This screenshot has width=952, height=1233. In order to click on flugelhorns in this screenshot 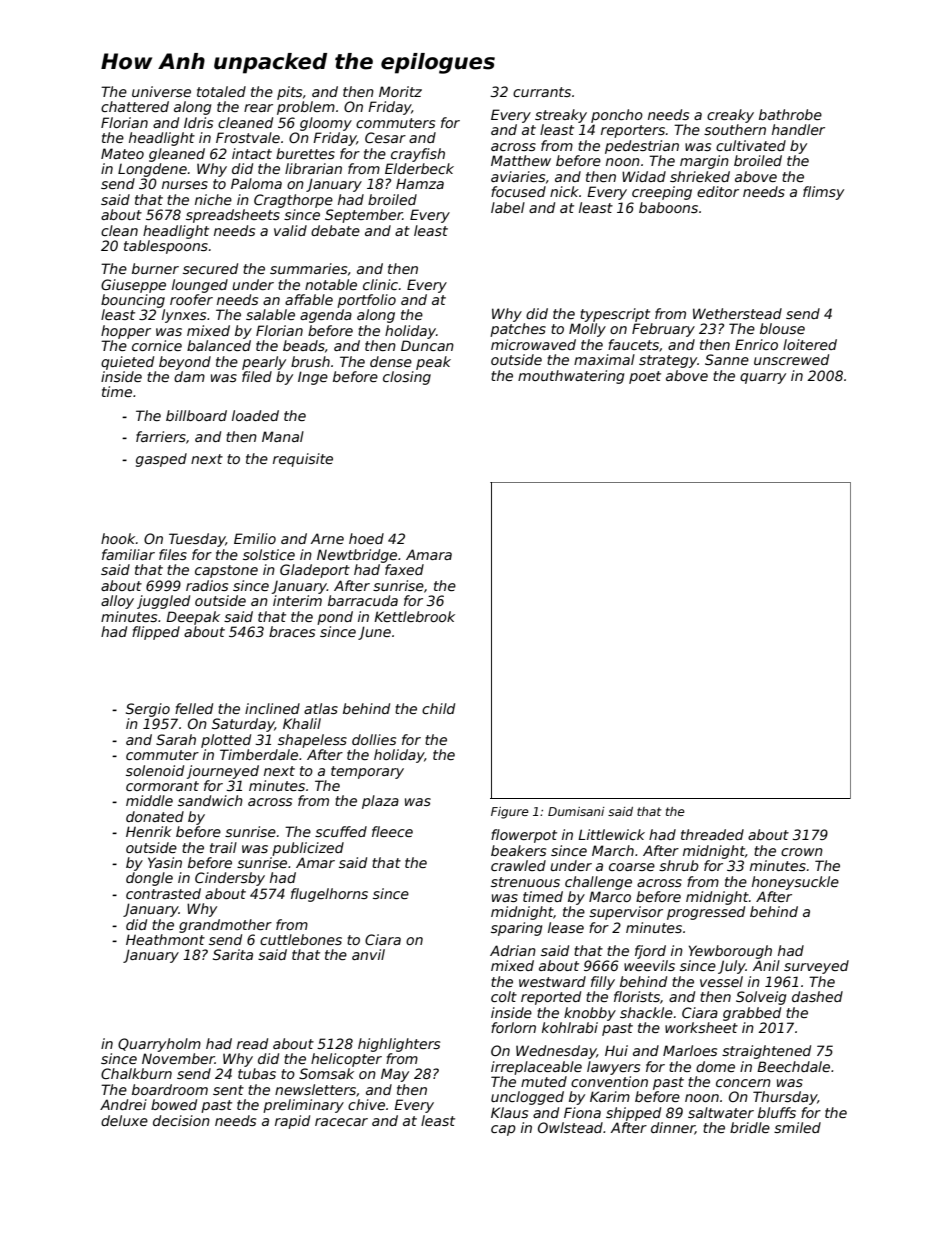, I will do `click(329, 895)`.
